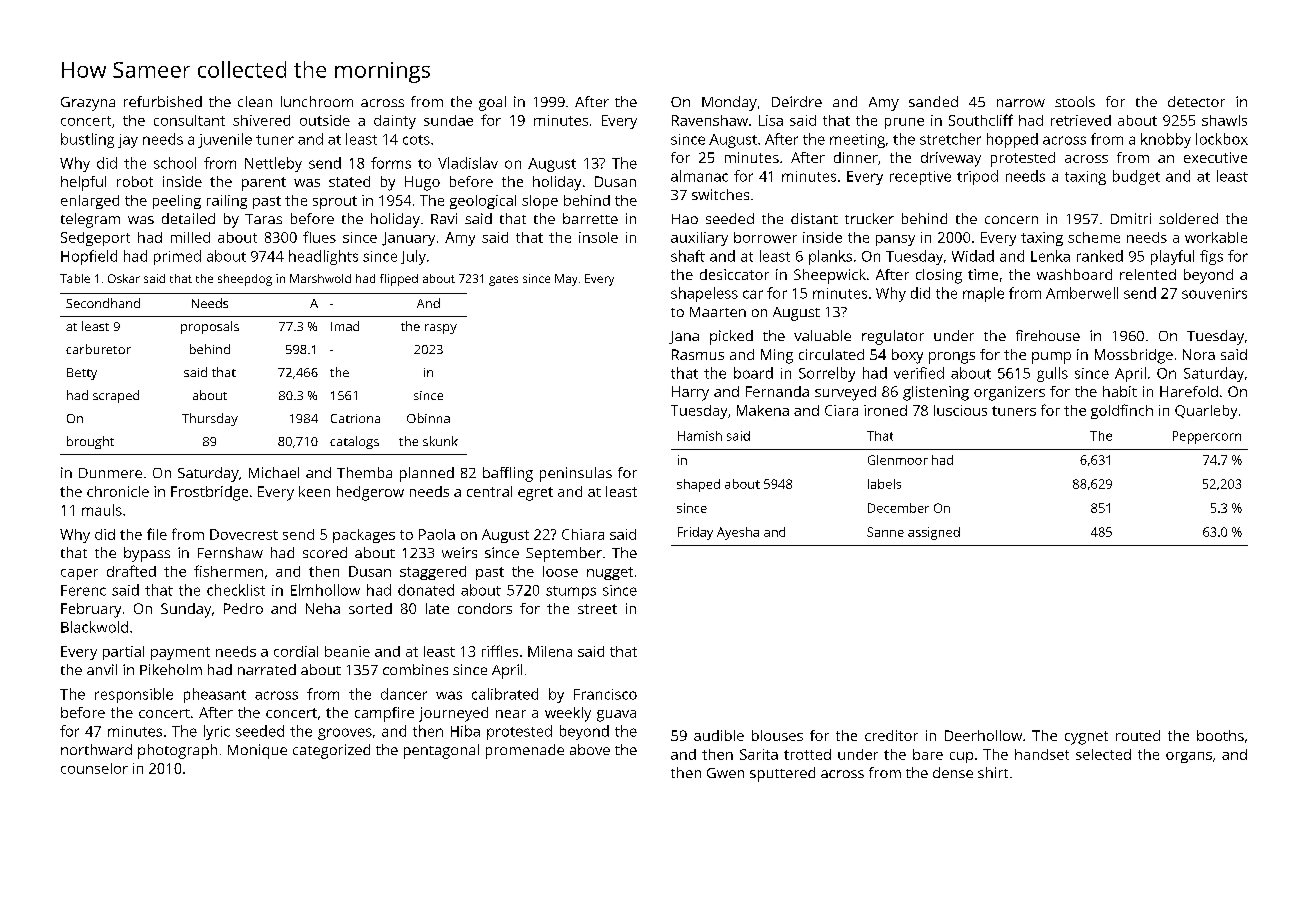 This page has width=1308, height=924. I want to click on categorized, so click(331, 751).
